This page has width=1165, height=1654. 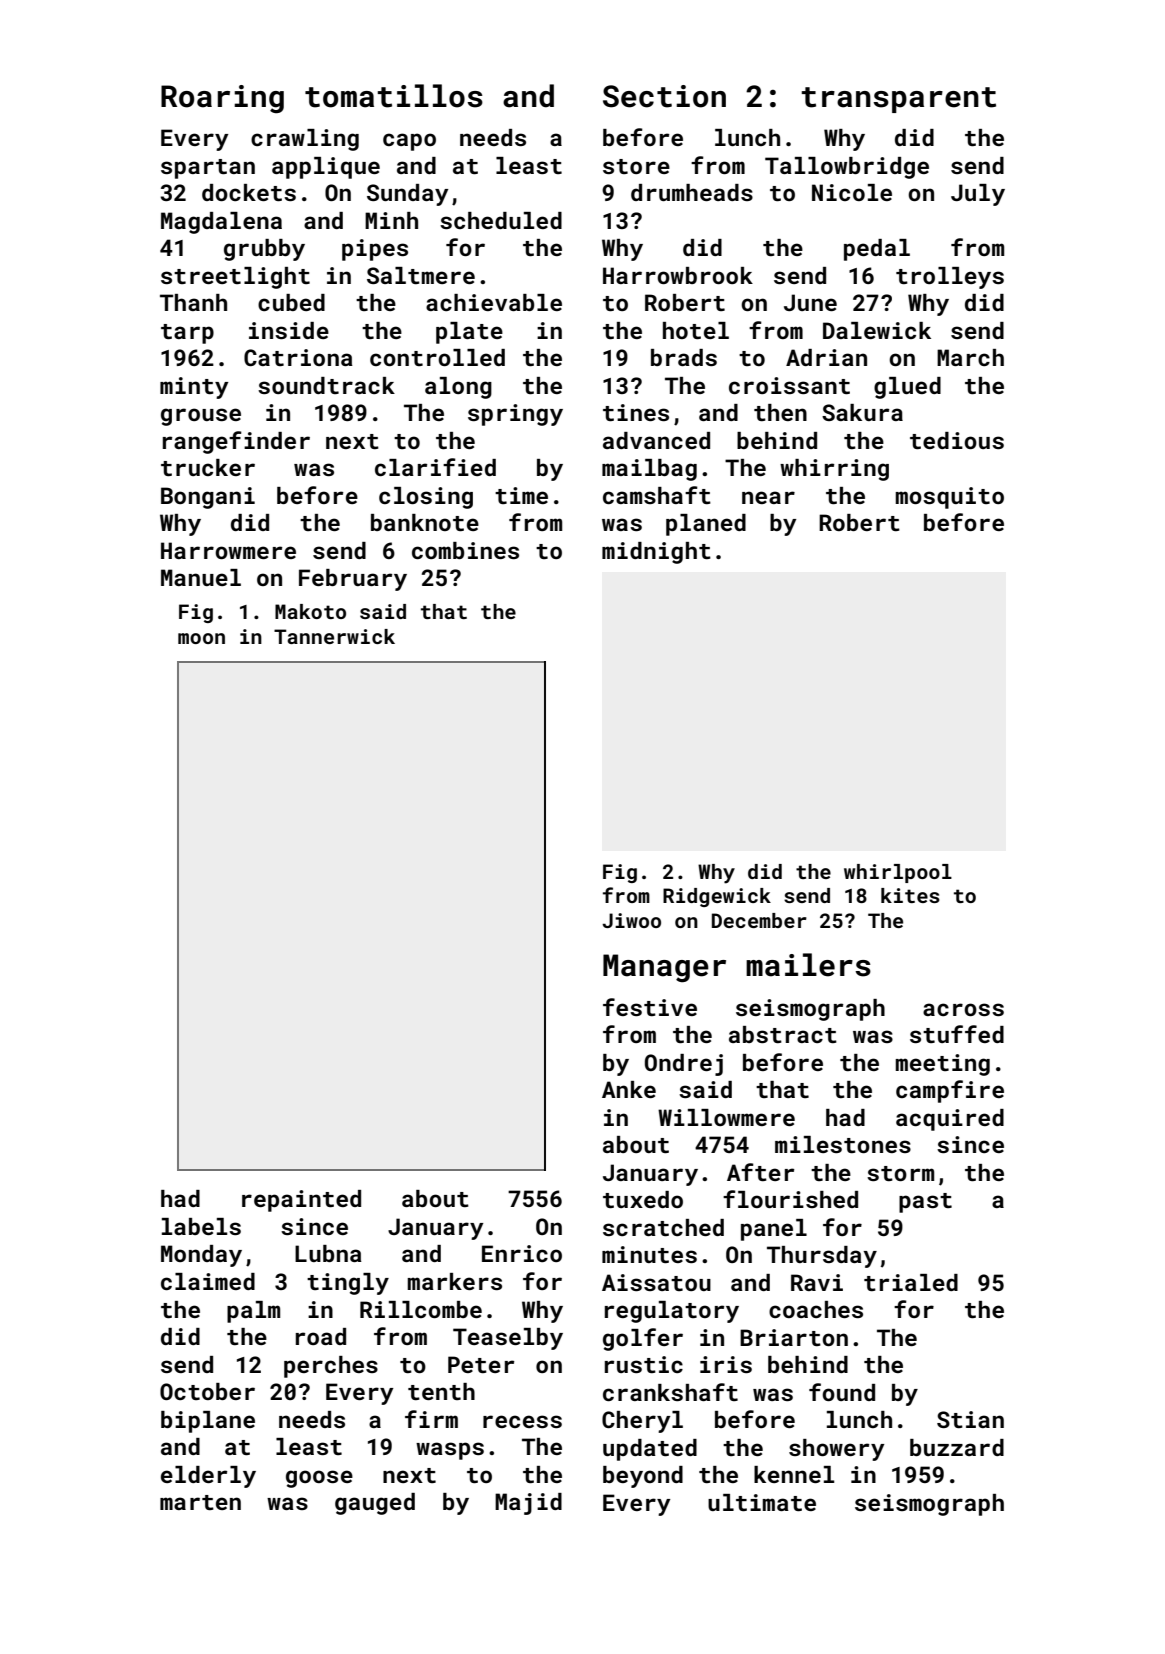 What do you see at coordinates (222, 99) in the page?
I see `Roaring` at bounding box center [222, 99].
